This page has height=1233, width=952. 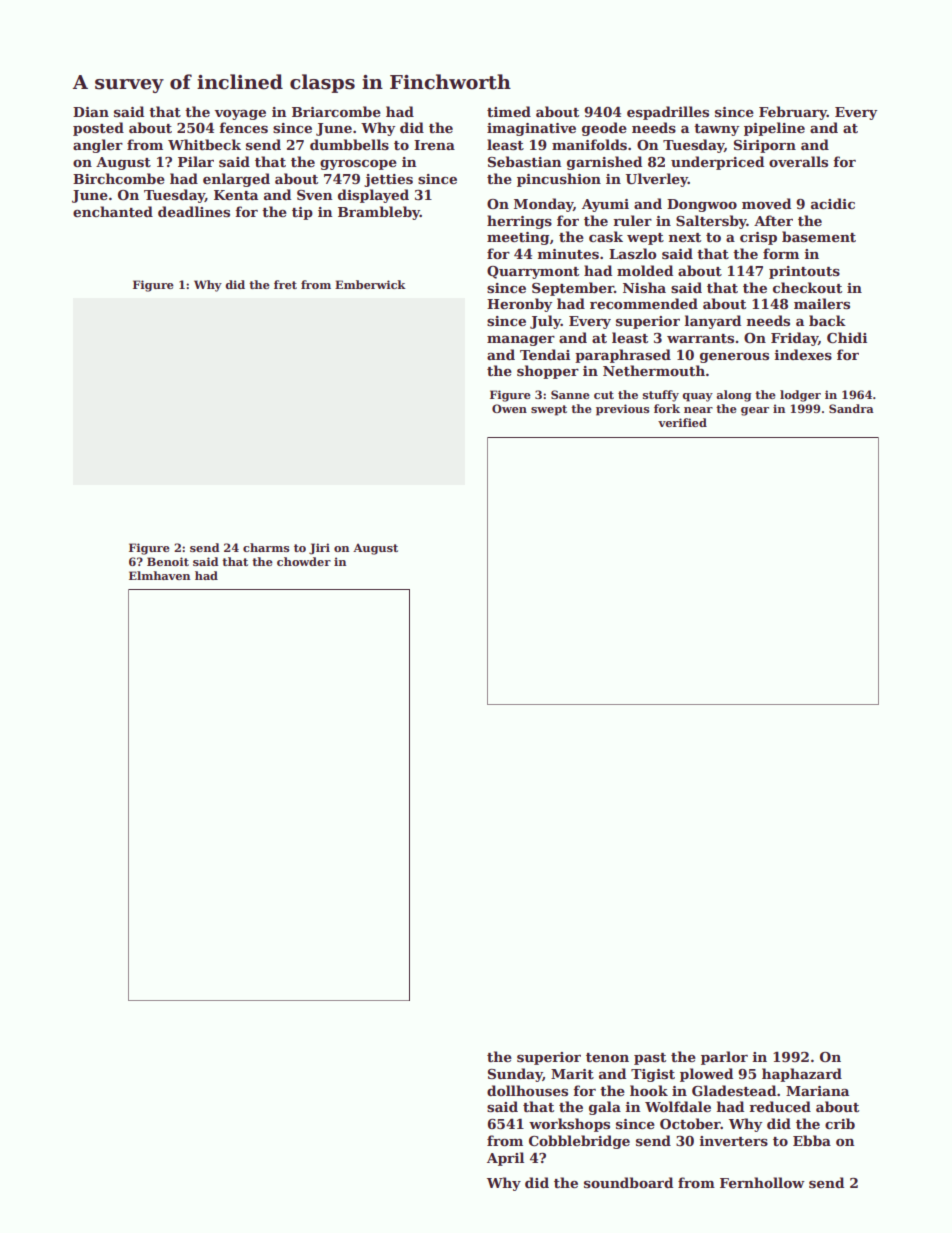 What do you see at coordinates (113, 211) in the page?
I see `enchanted` at bounding box center [113, 211].
